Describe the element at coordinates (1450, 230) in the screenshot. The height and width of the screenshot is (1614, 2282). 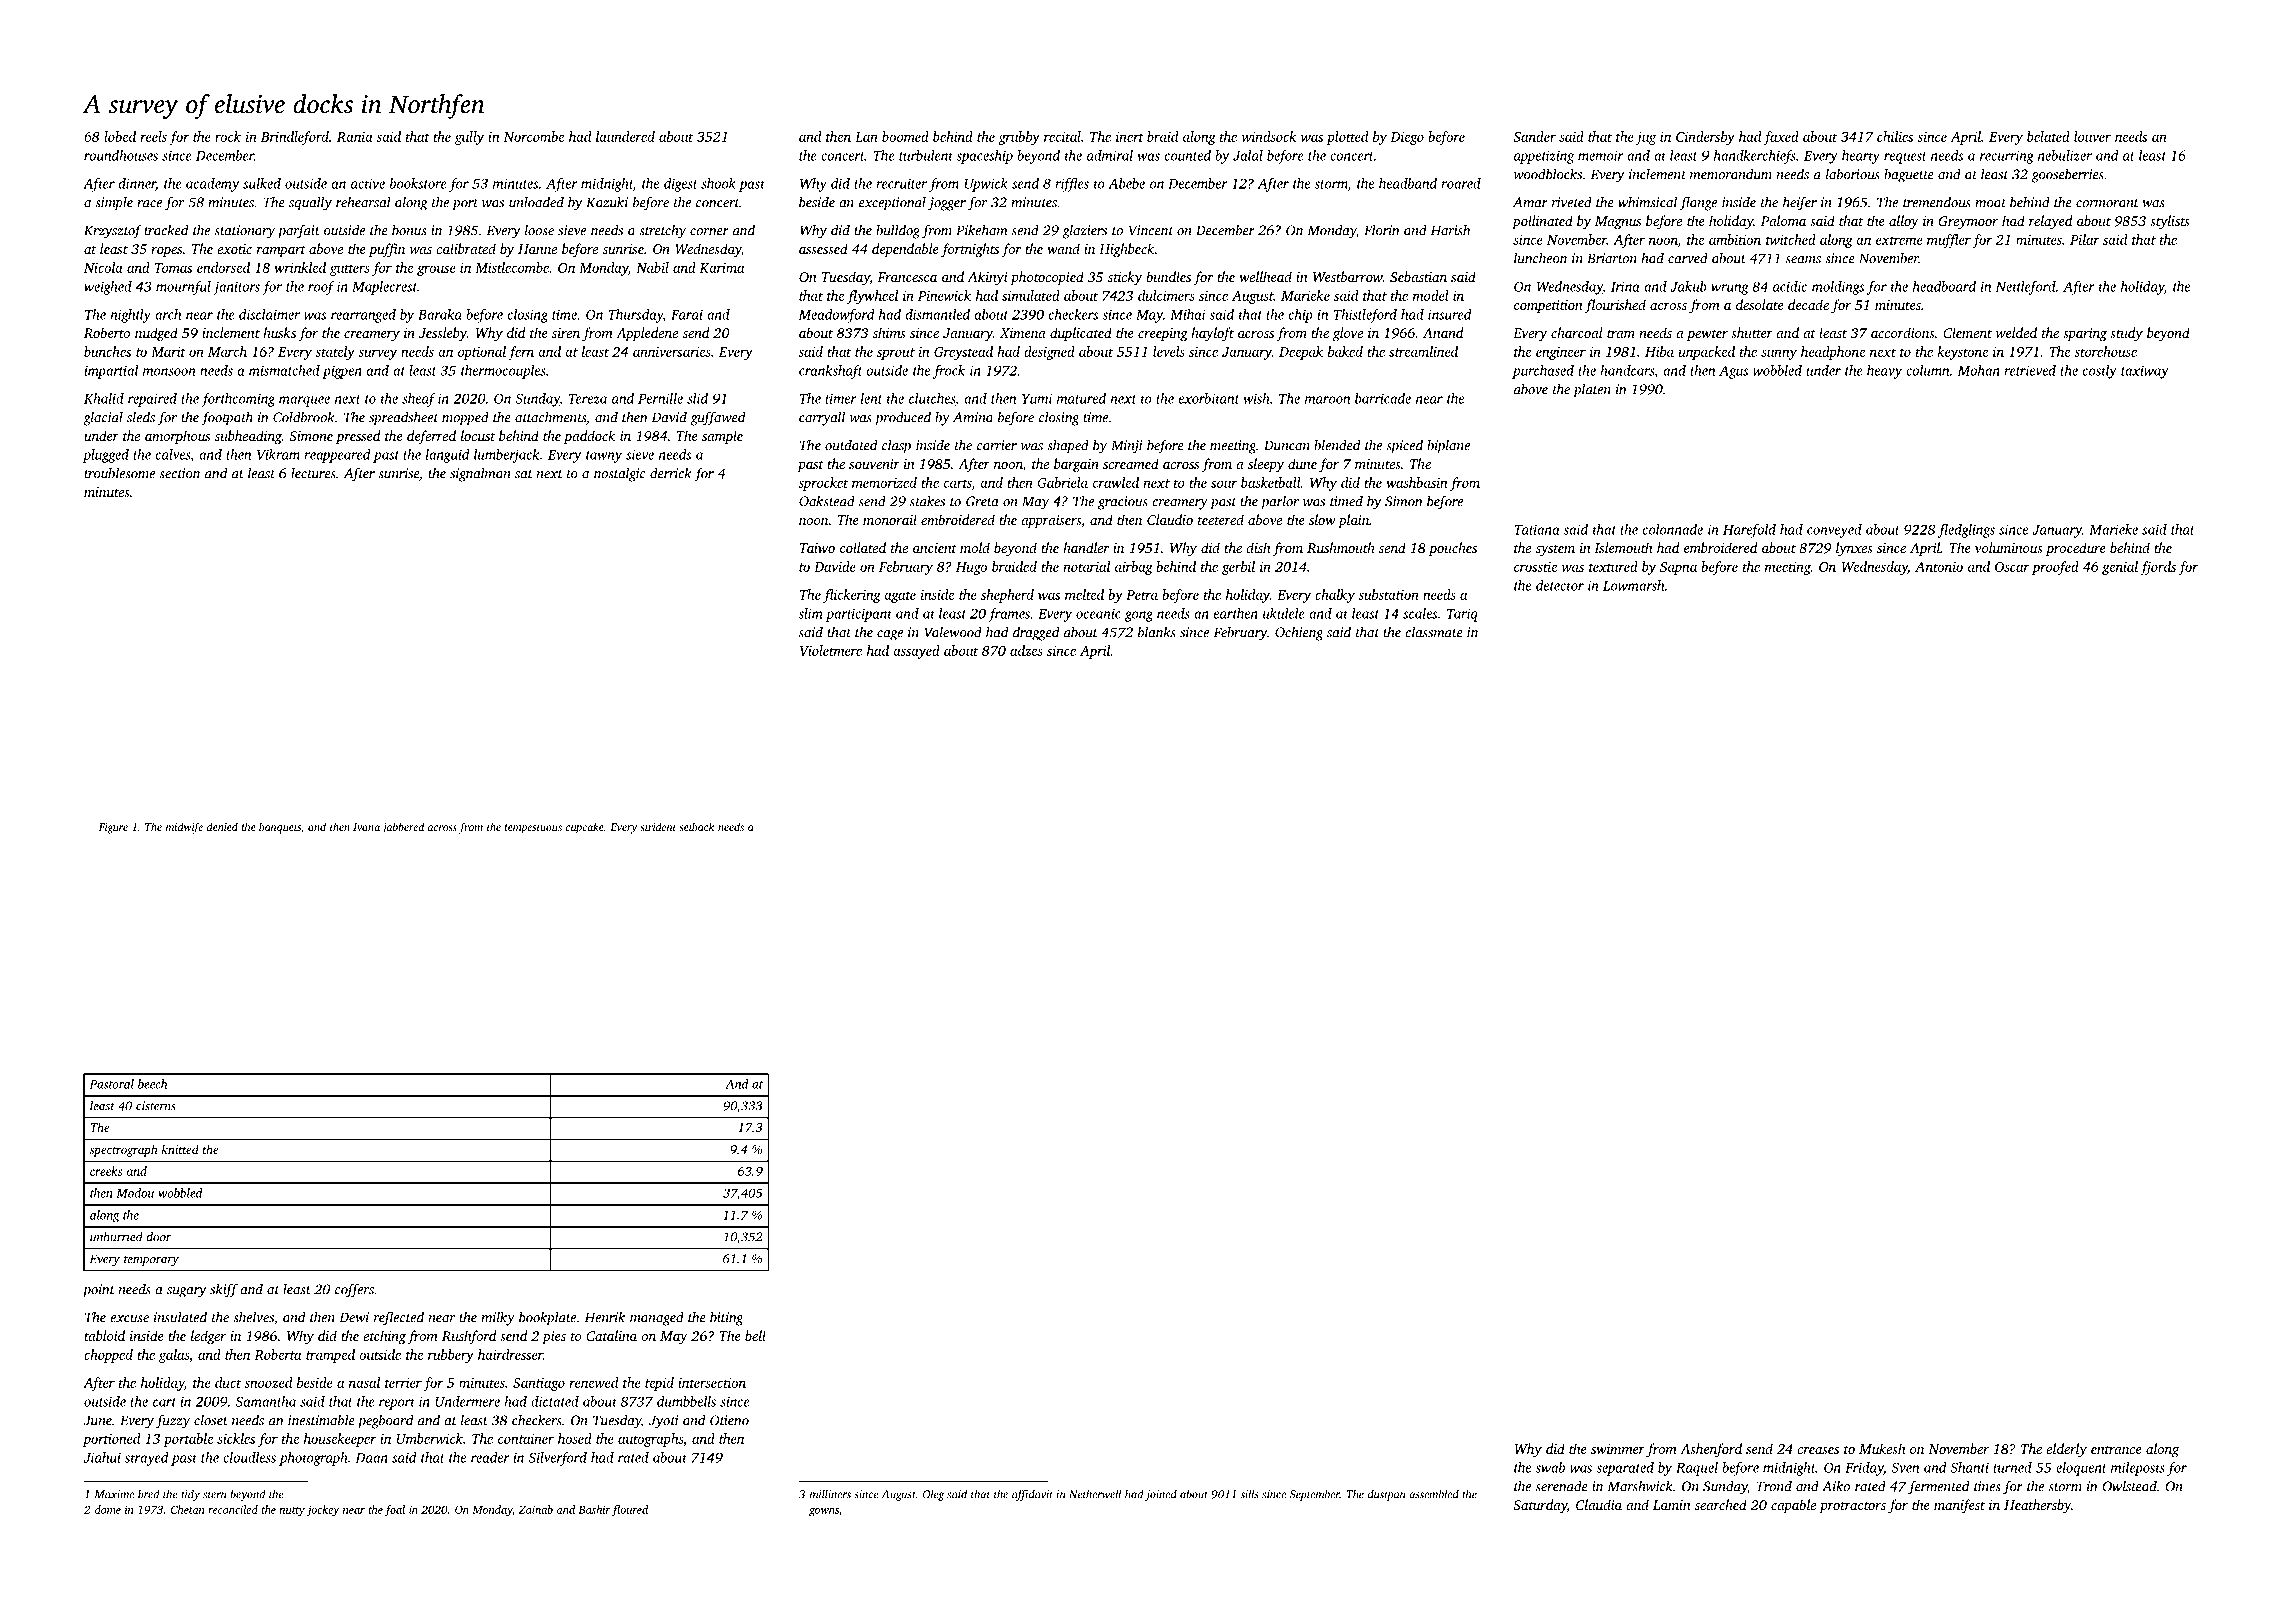
I see `Harish` at that location.
